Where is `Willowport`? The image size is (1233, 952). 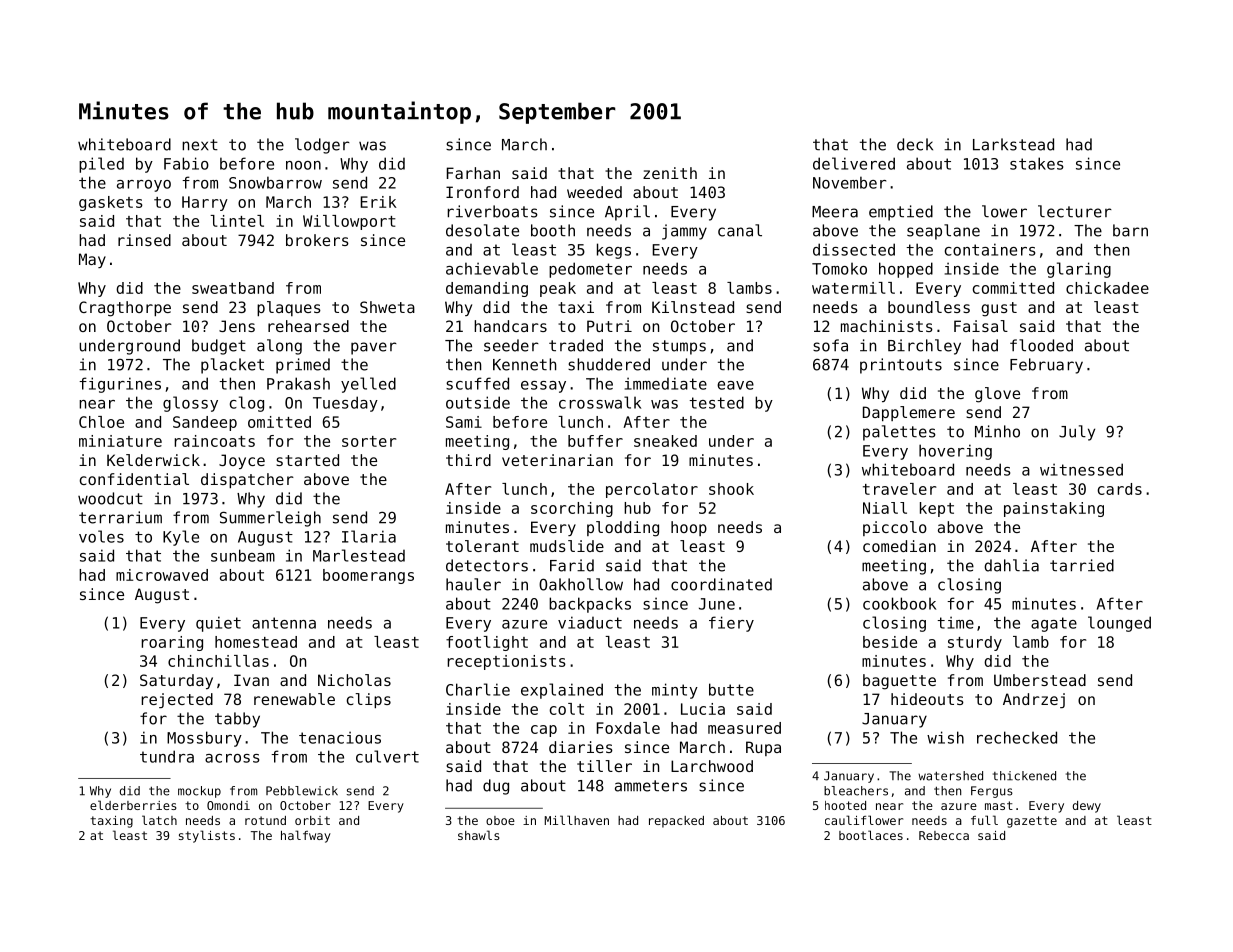 Willowport is located at coordinates (349, 222).
